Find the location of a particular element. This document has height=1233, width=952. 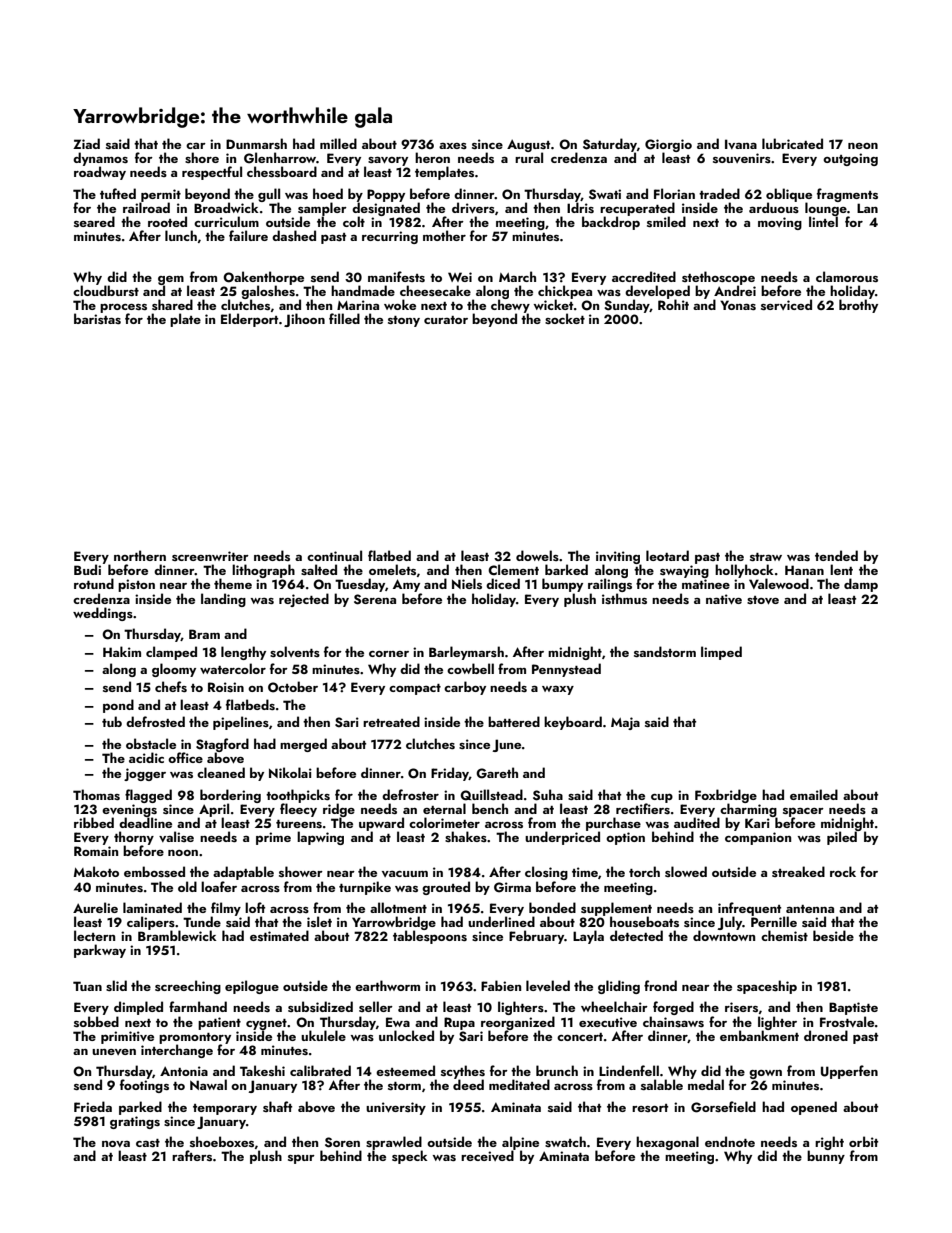

scythes is located at coordinates (463, 1072).
